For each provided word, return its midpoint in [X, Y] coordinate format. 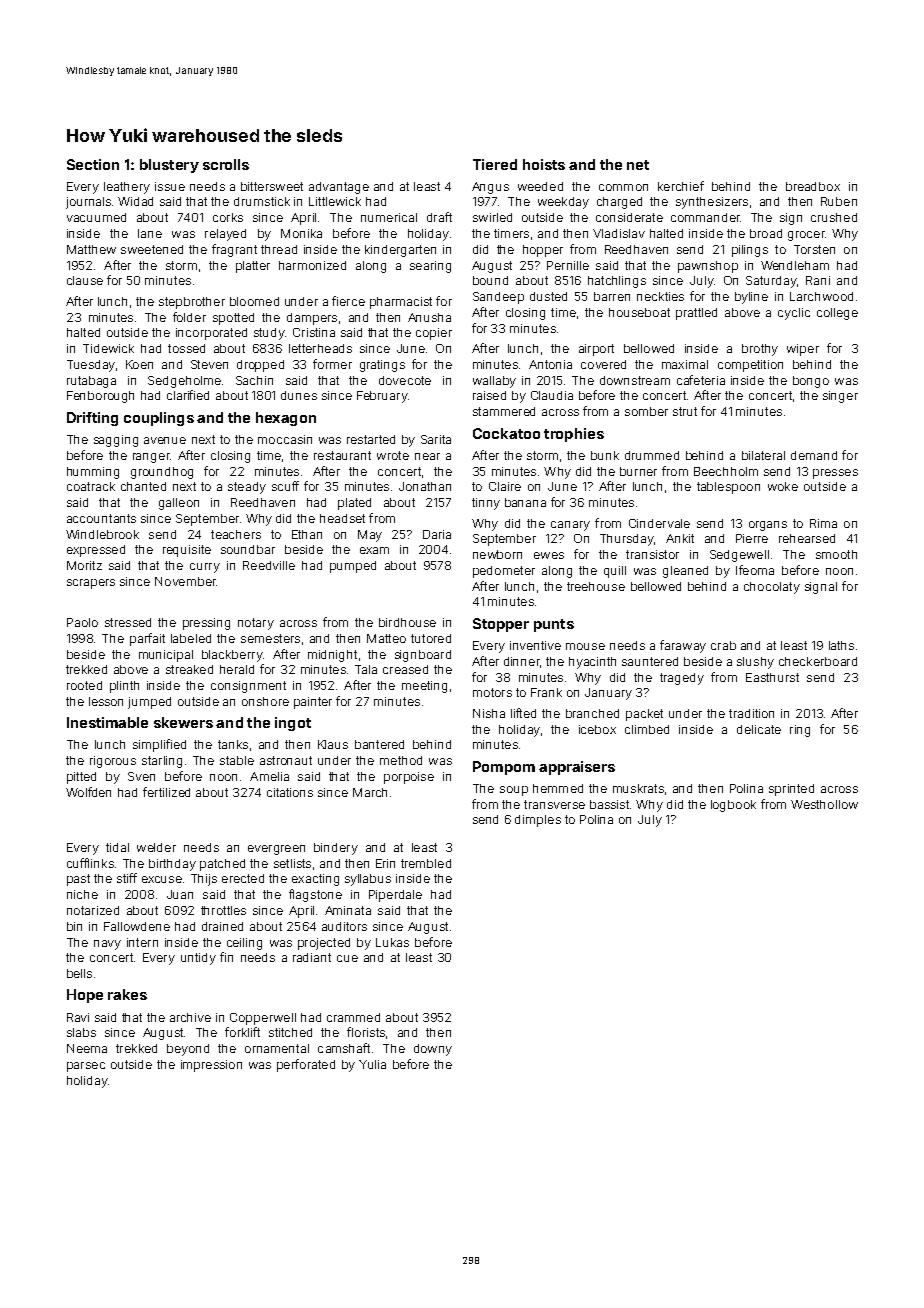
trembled [426, 863]
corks [228, 217]
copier [434, 334]
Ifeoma [755, 570]
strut [685, 411]
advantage [339, 188]
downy [433, 1050]
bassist [609, 804]
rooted [84, 685]
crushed [834, 217]
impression [211, 1066]
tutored [431, 638]
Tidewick [108, 348]
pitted [81, 778]
